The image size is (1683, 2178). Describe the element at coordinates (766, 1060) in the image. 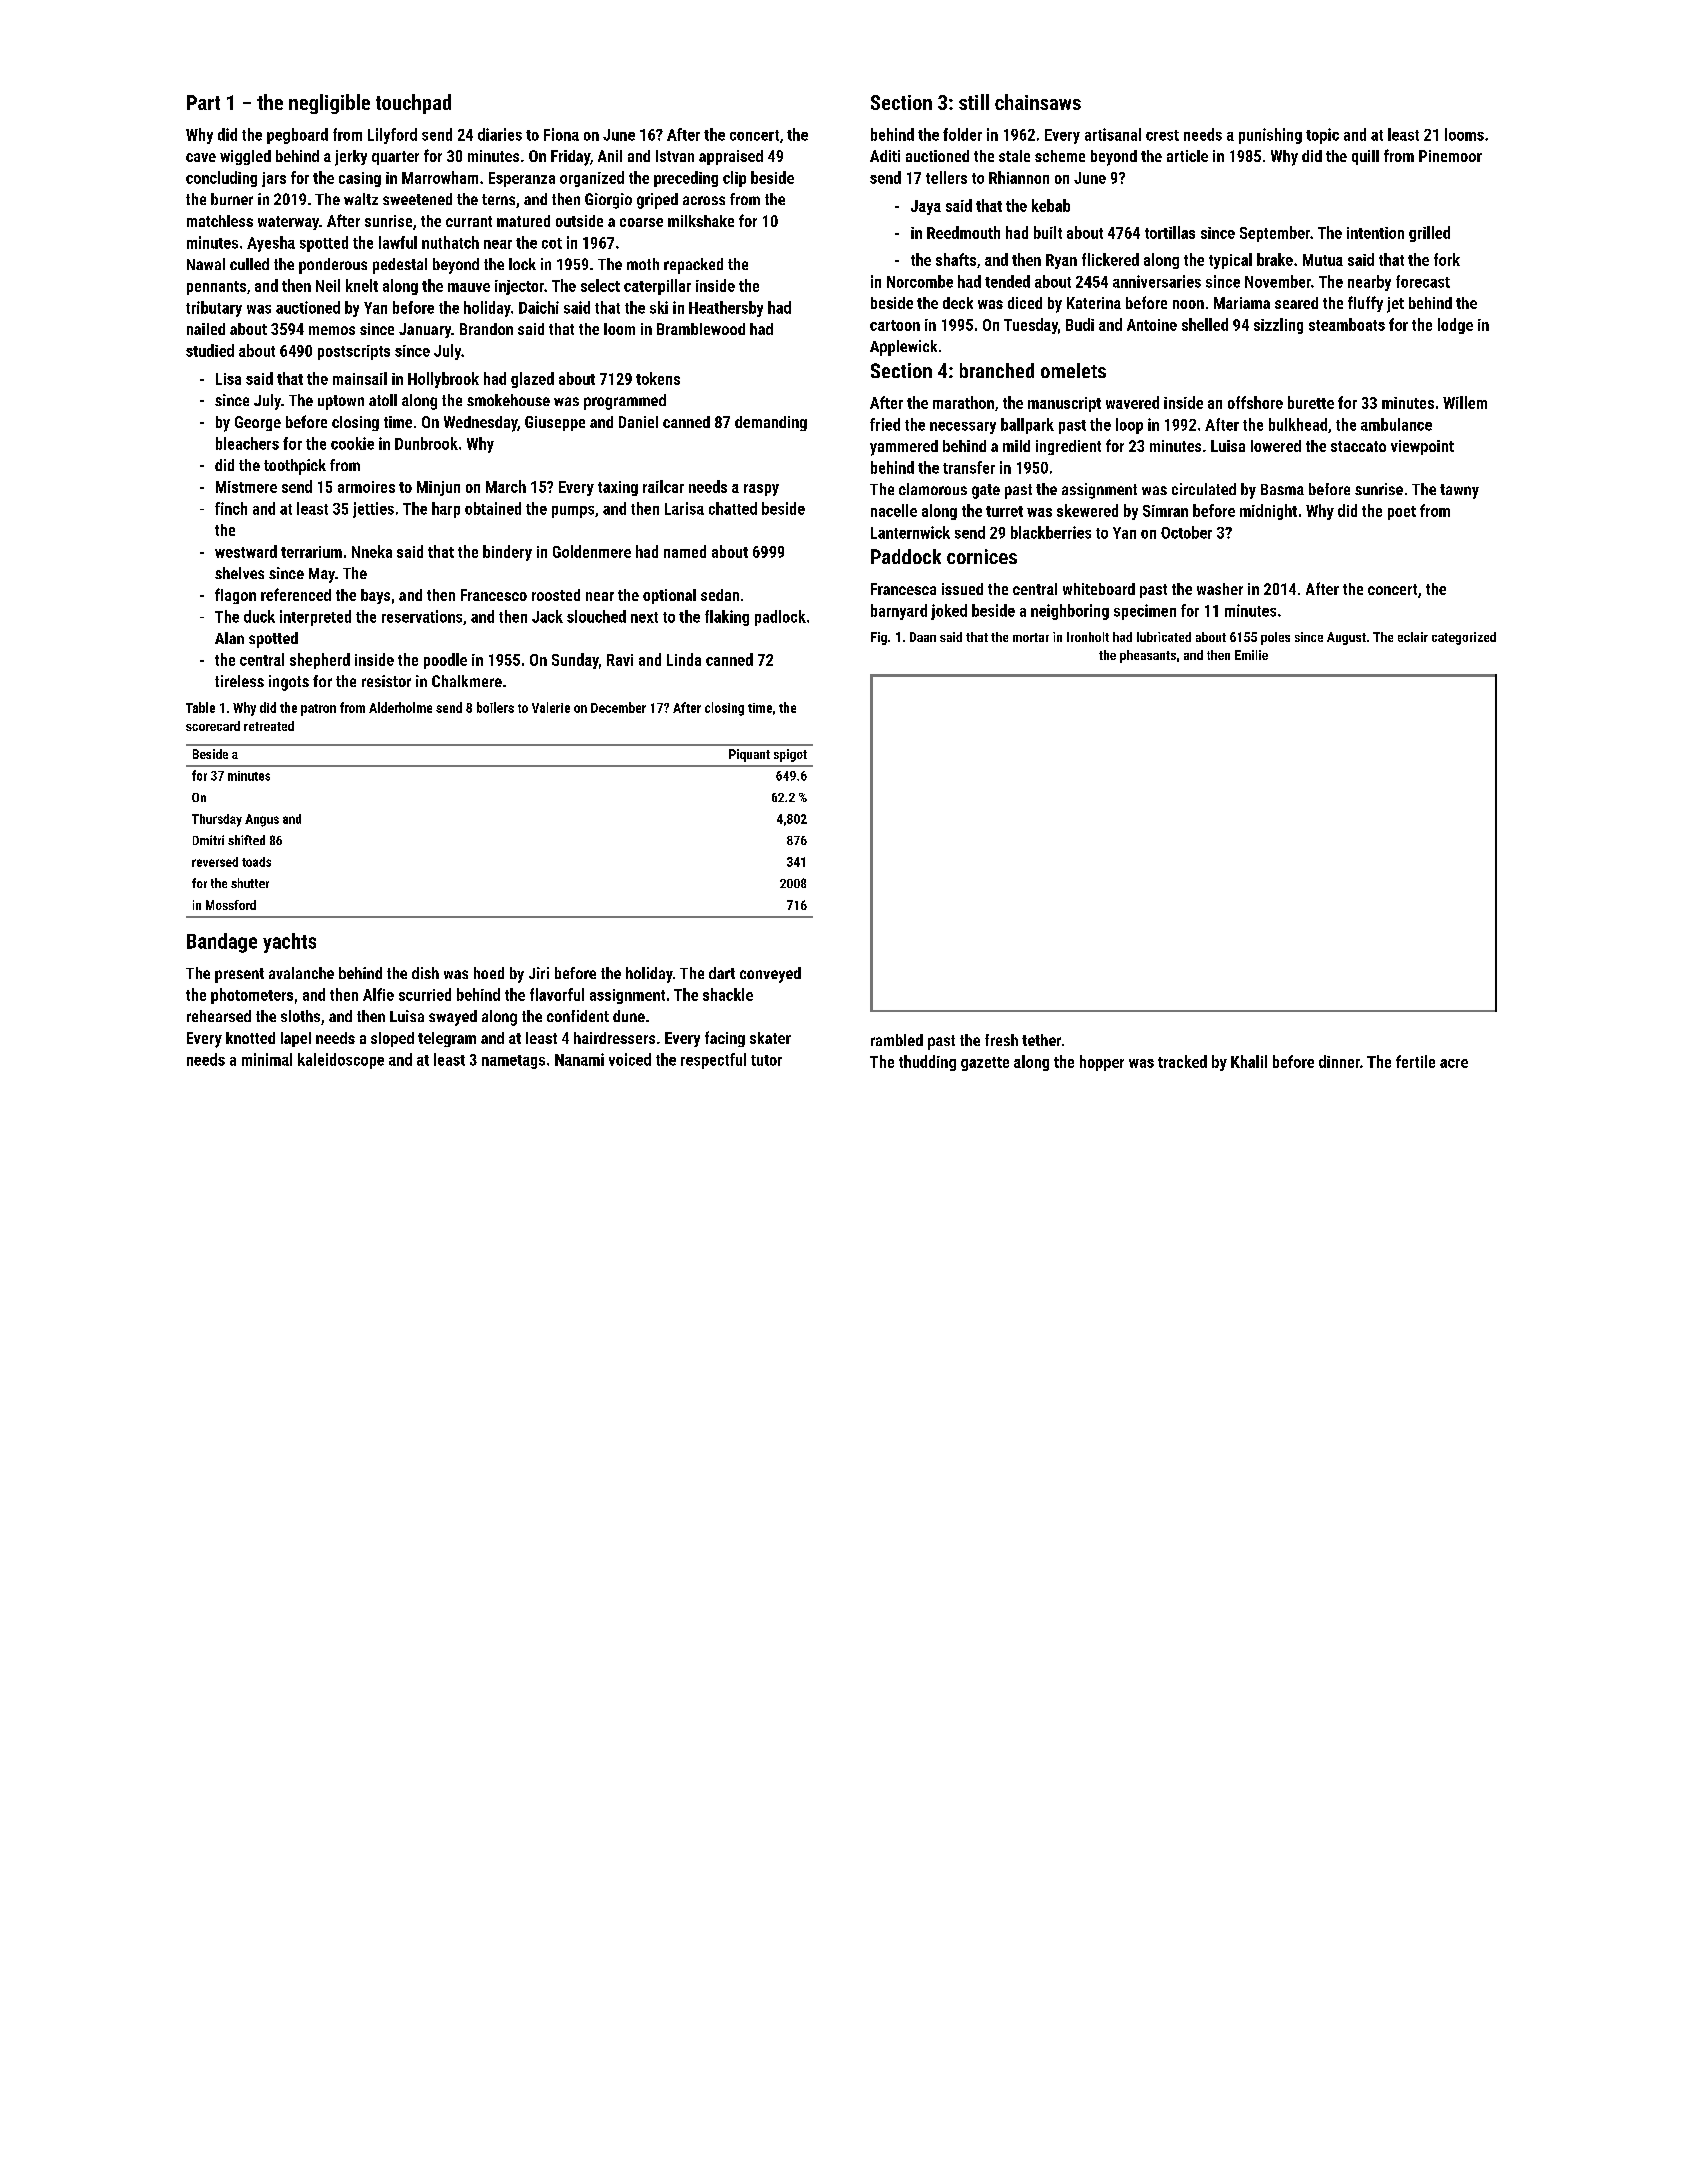

I see `tutor` at that location.
